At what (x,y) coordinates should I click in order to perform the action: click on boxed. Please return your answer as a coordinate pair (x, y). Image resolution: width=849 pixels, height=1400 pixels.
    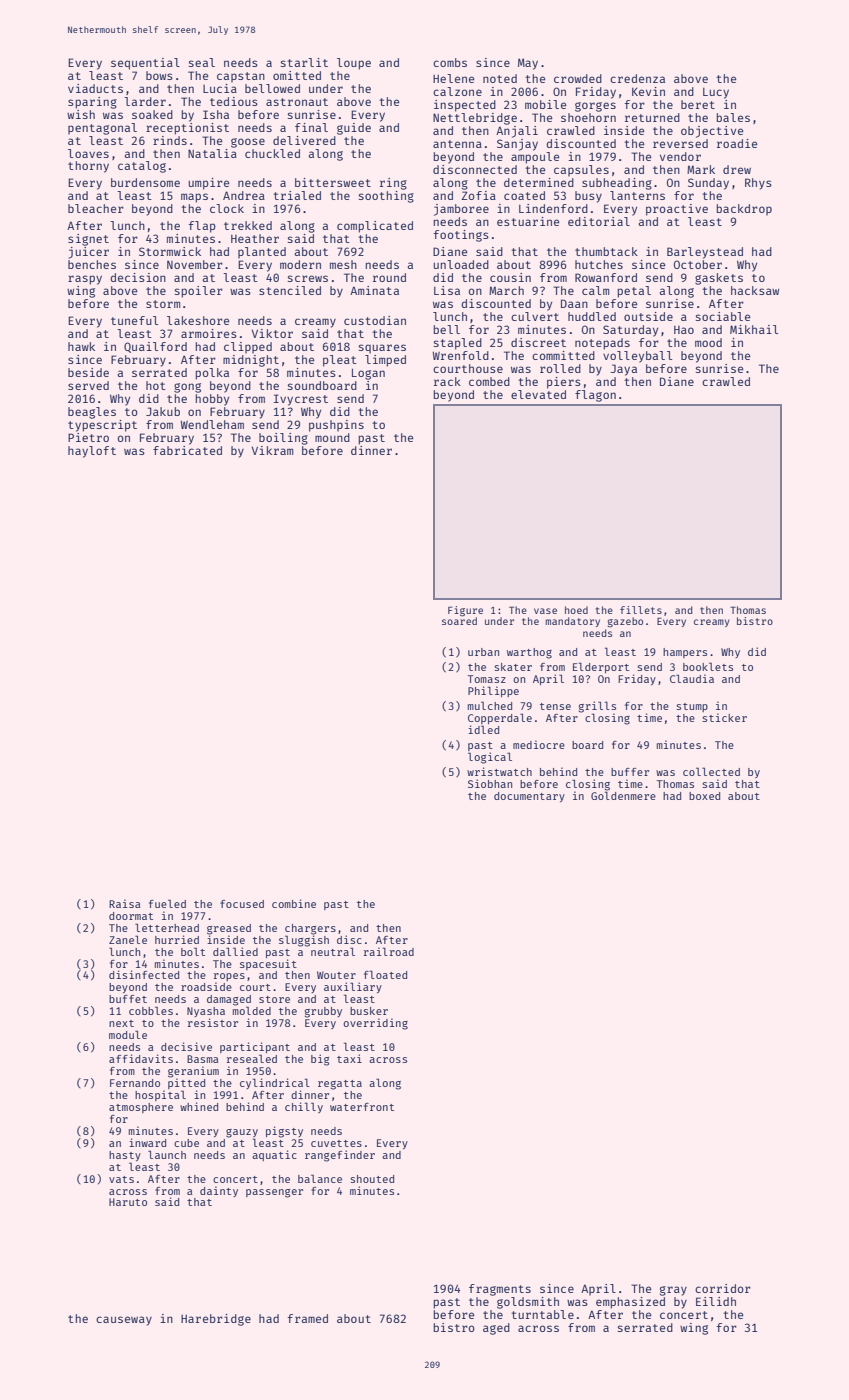
    Looking at the image, I should click on (704, 796).
